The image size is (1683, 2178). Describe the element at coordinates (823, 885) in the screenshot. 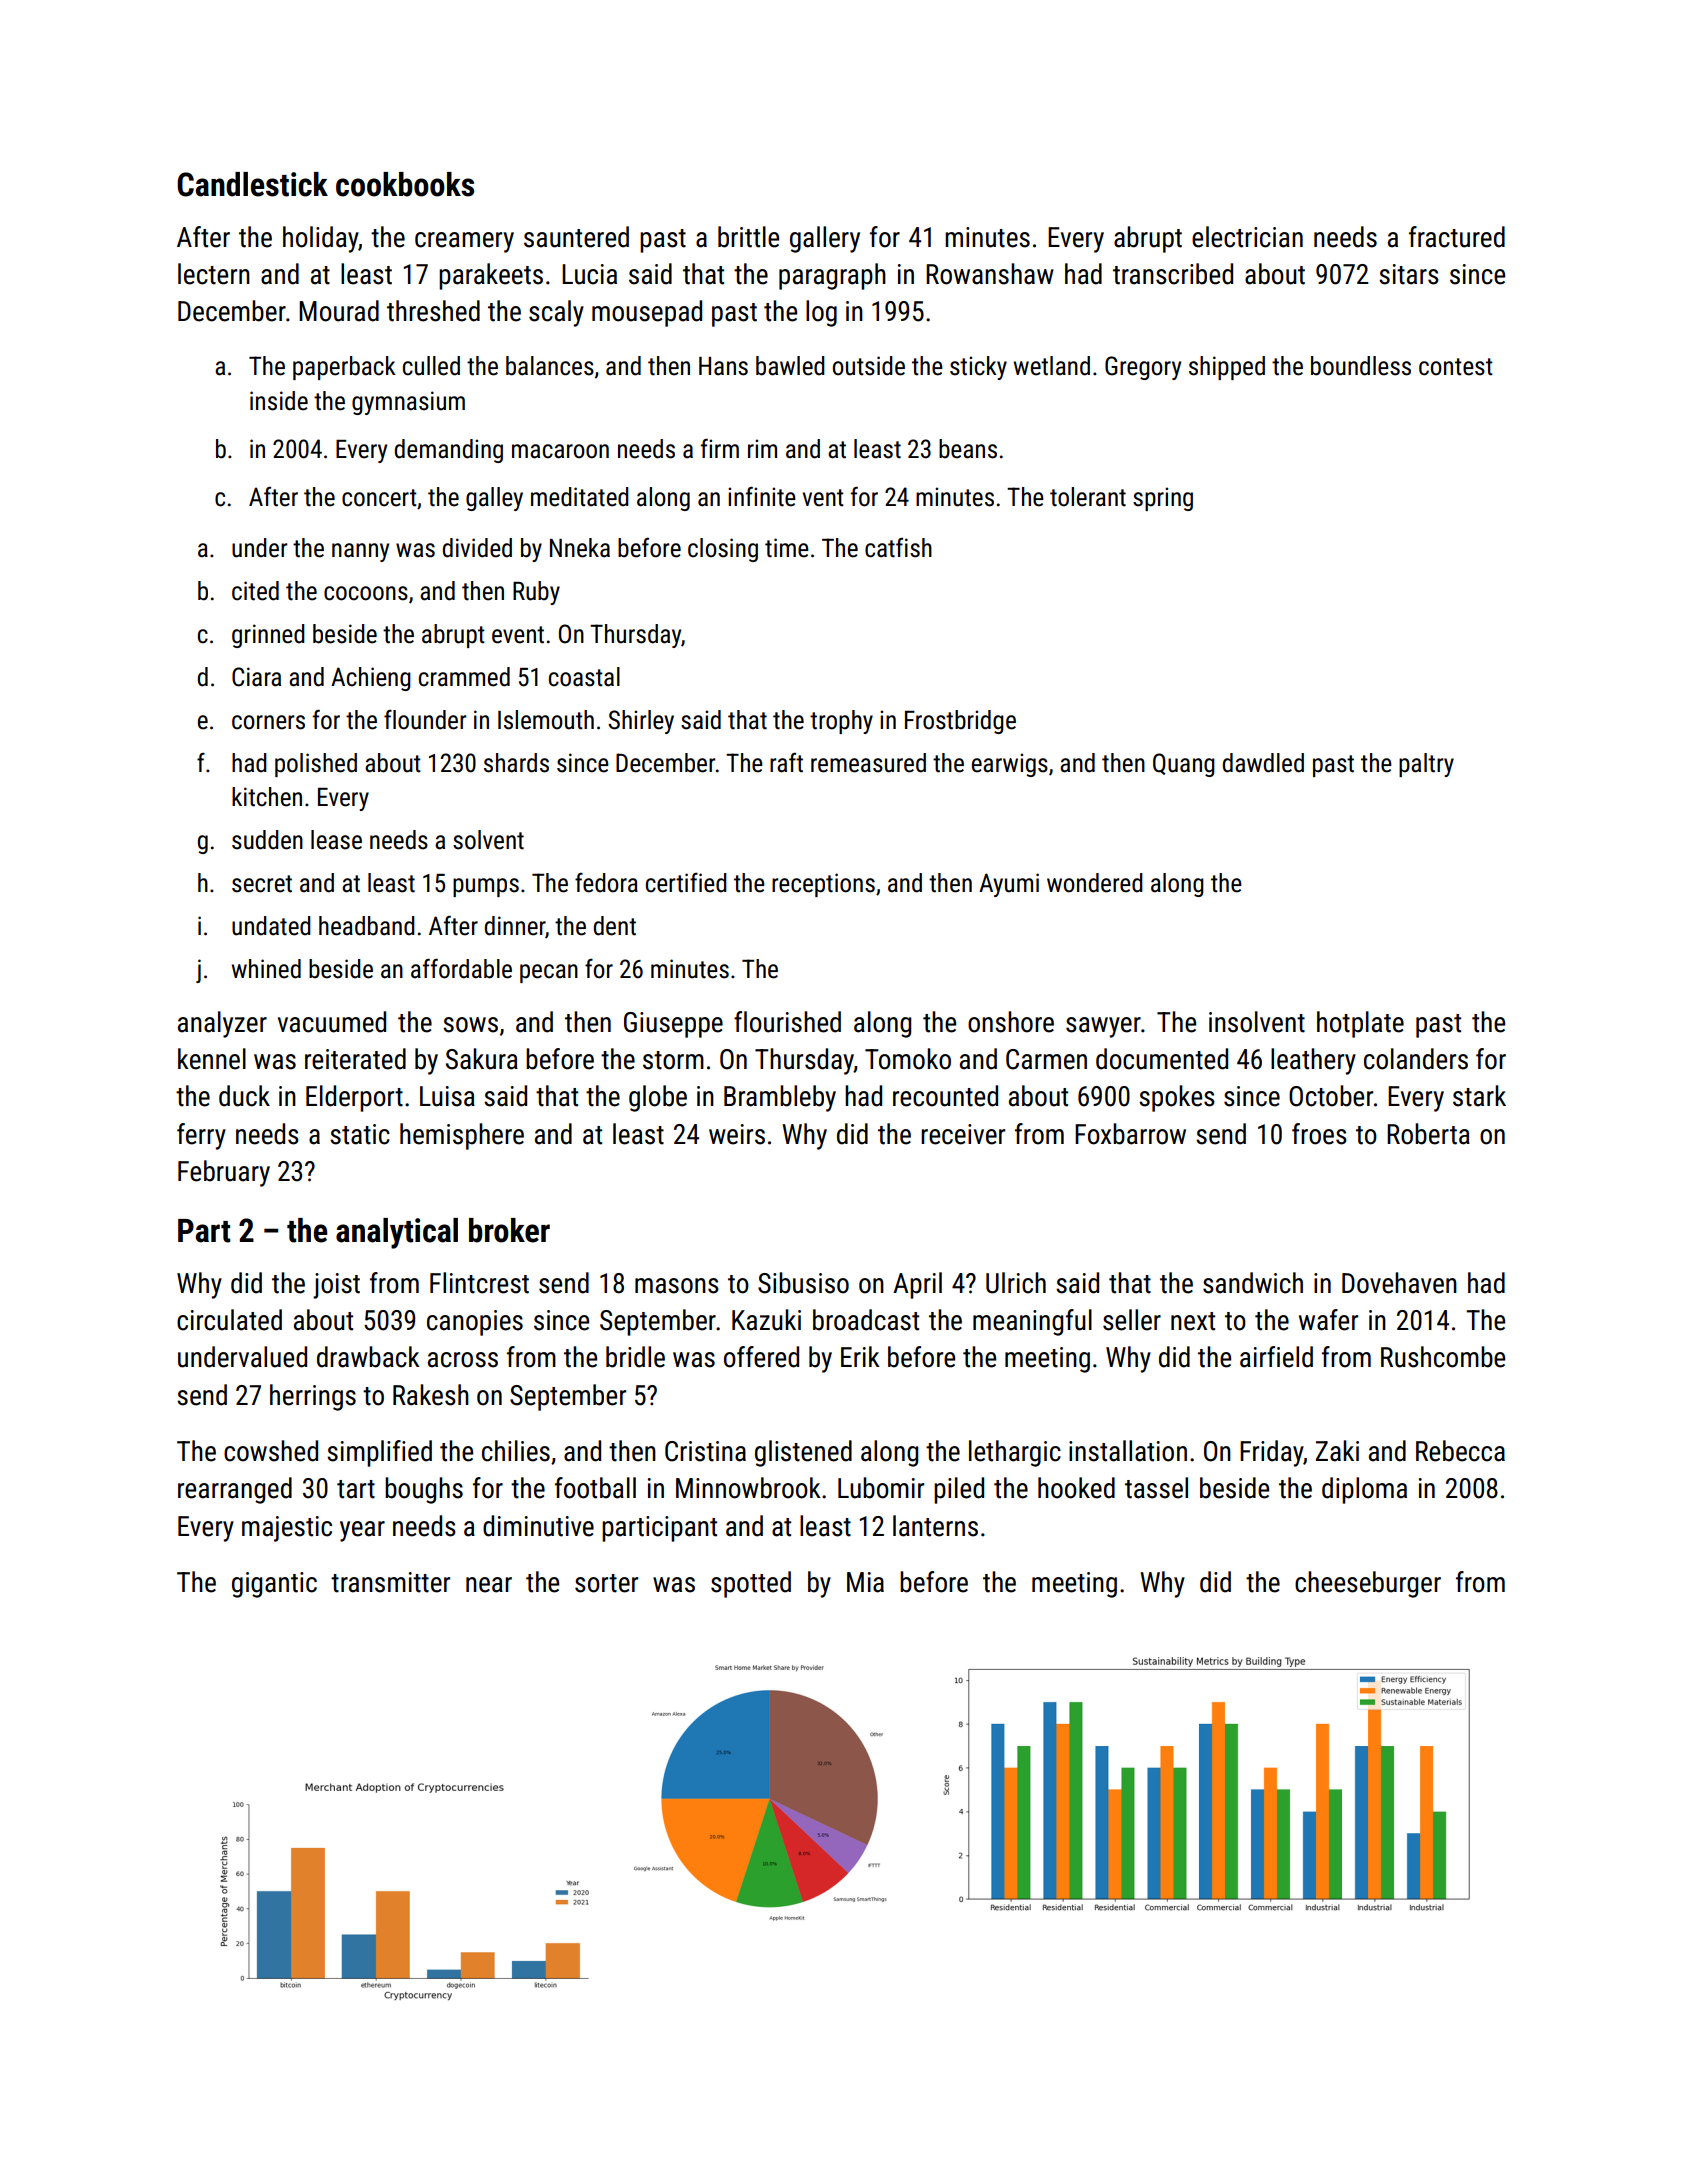

I see `receptions` at that location.
